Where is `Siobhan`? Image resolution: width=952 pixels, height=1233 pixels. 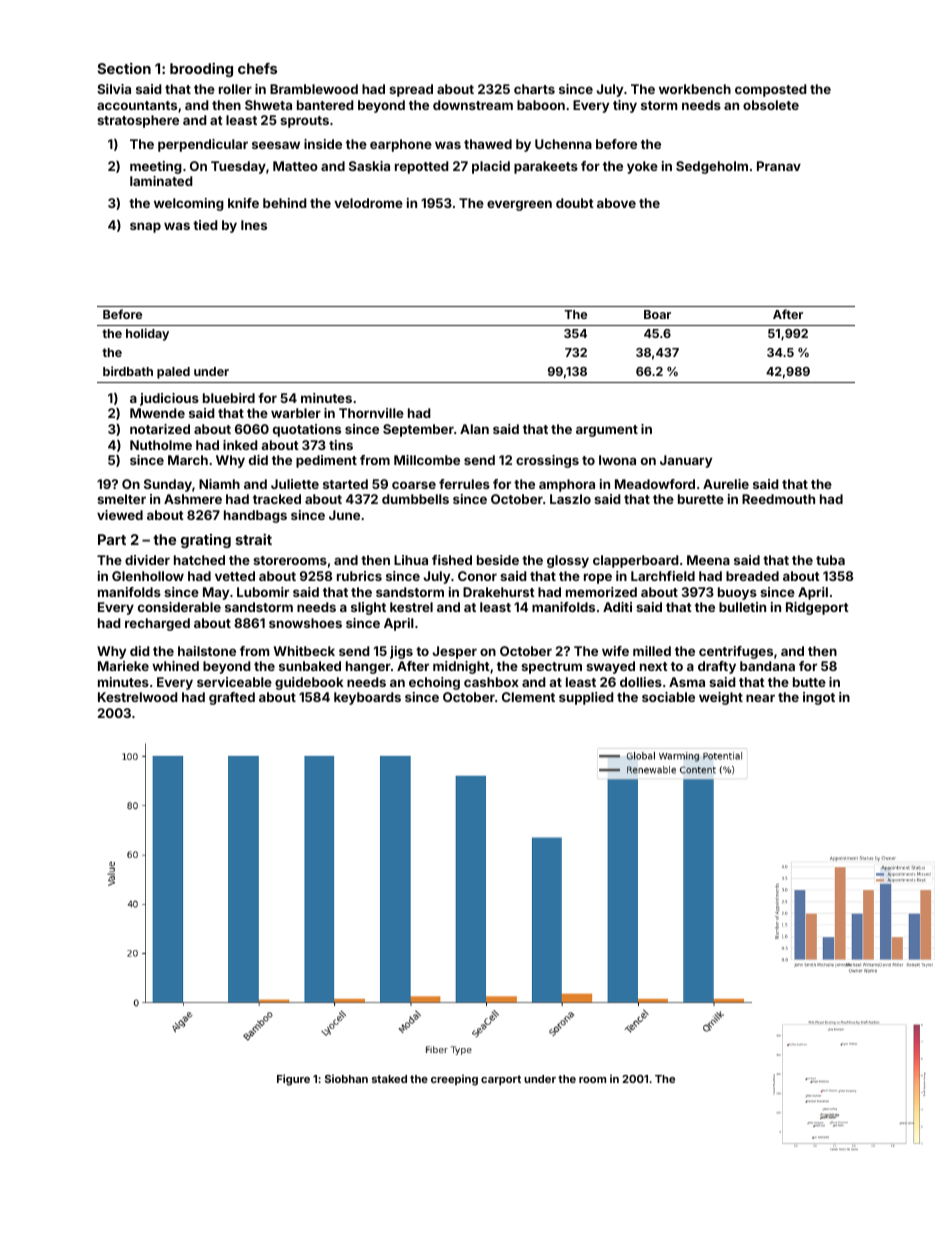 Siobhan is located at coordinates (346, 1078).
